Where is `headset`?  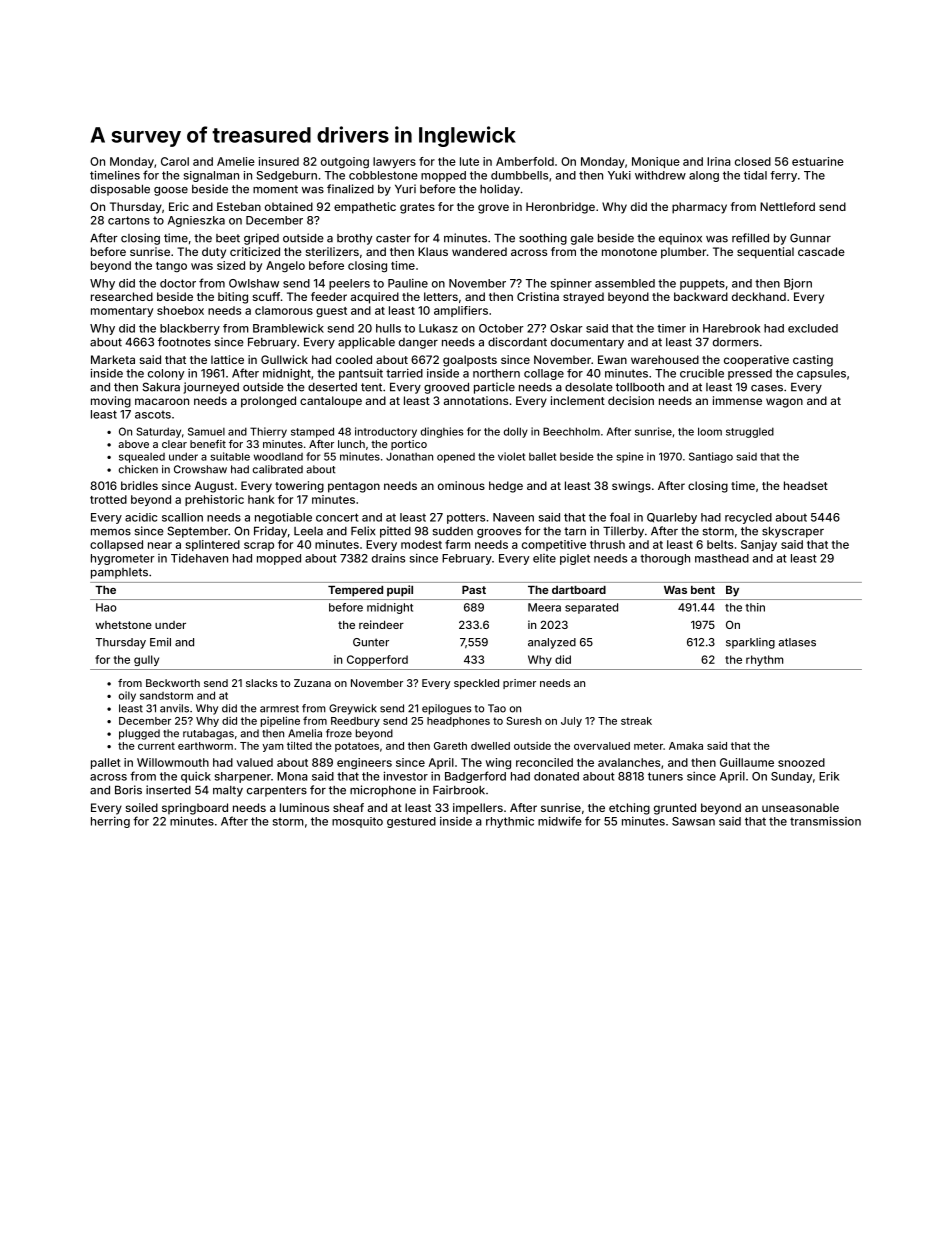
headset is located at coordinates (806, 485).
